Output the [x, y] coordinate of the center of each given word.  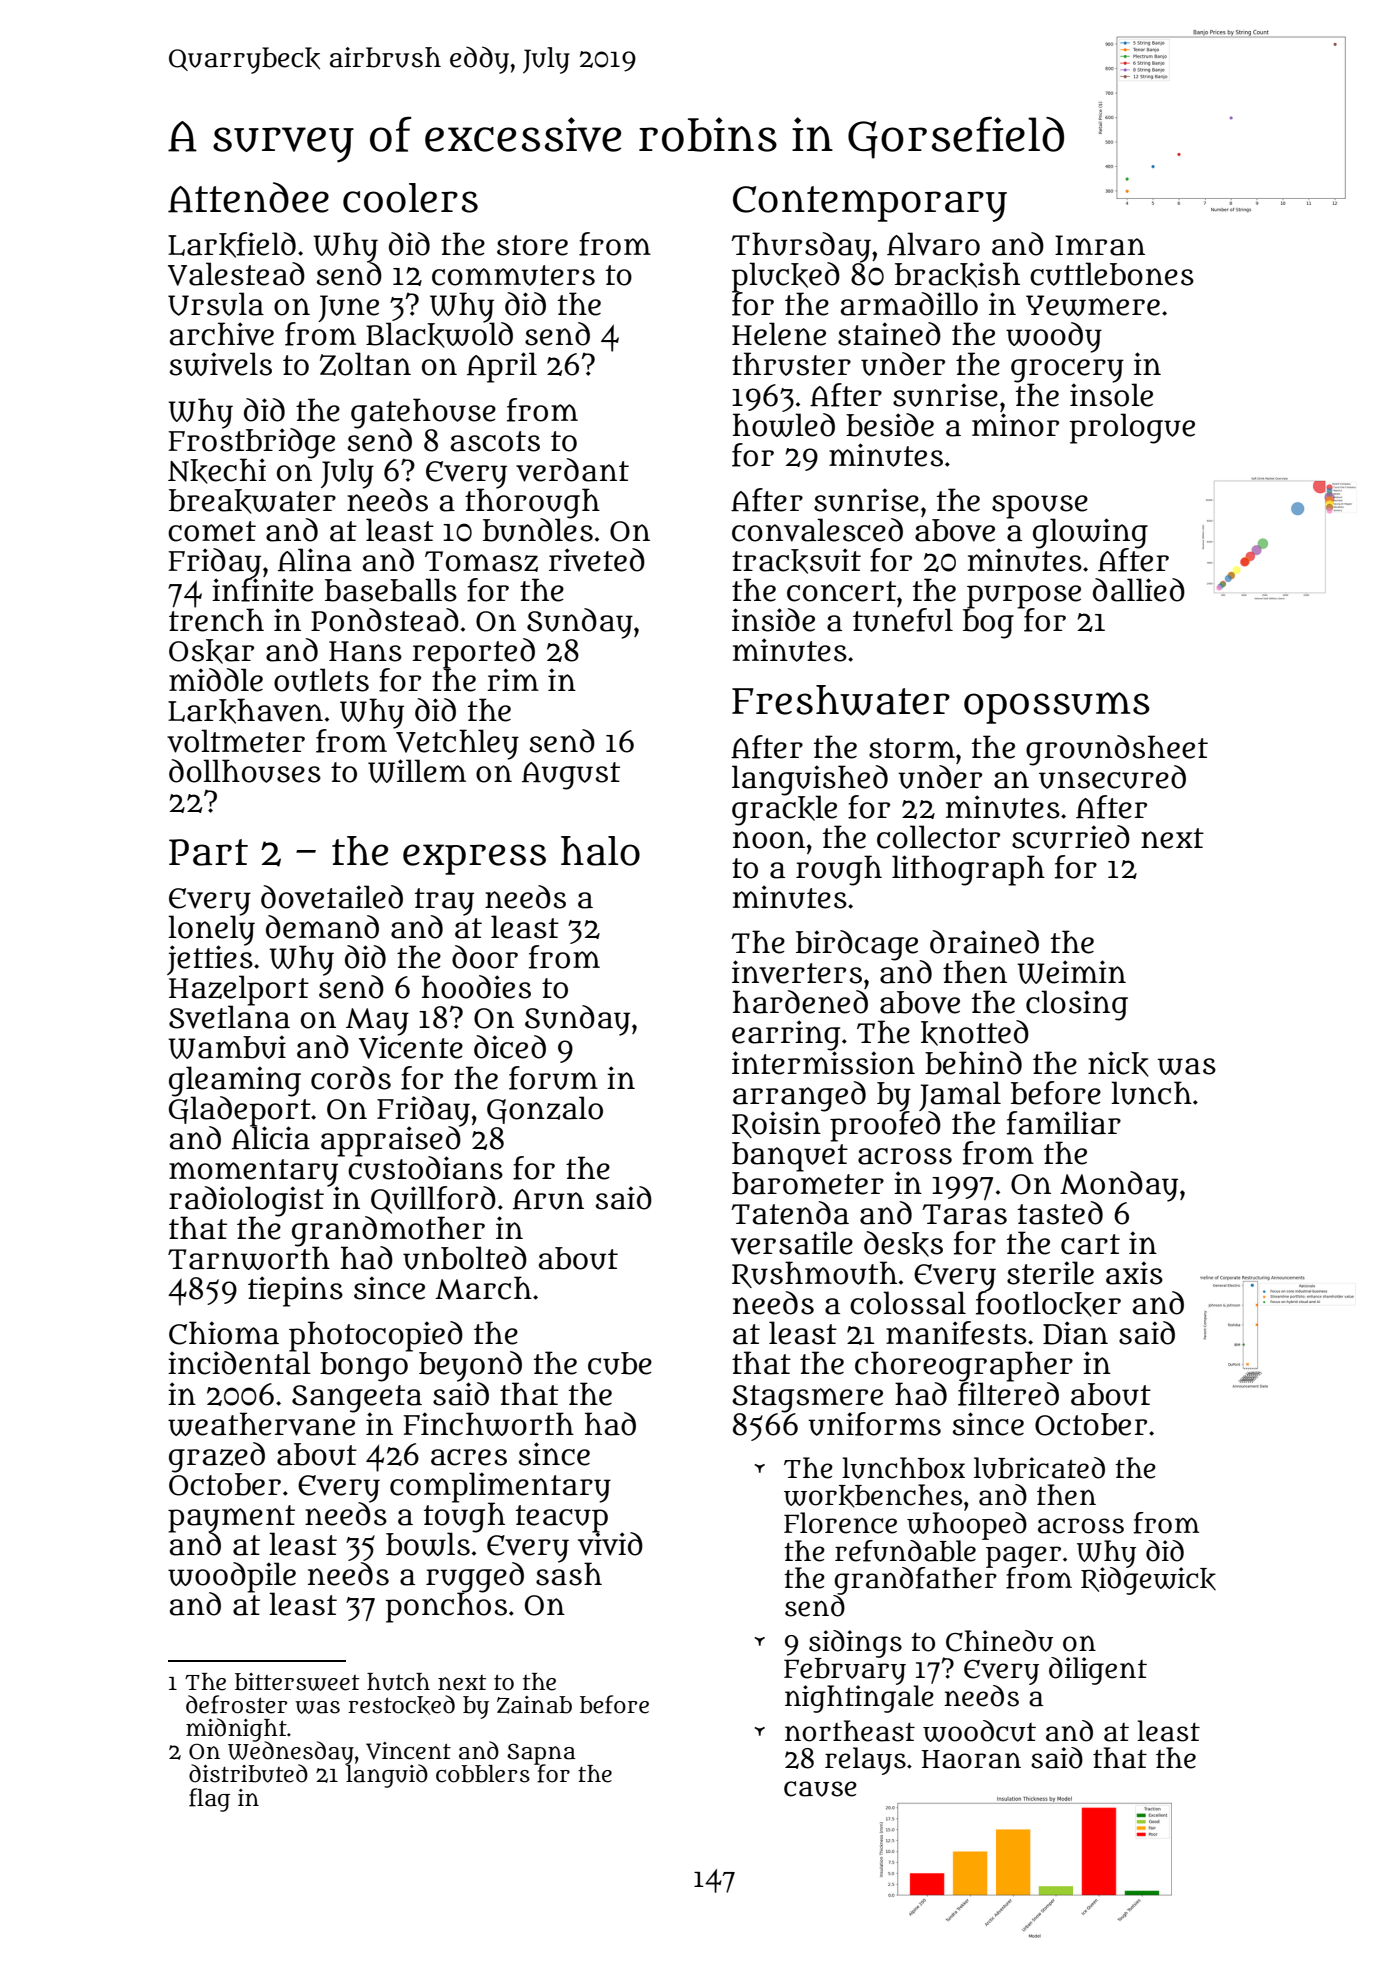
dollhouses [245, 771]
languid [387, 1776]
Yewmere [1093, 305]
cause [820, 1789]
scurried [1071, 837]
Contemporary [870, 204]
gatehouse [423, 413]
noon [769, 840]
